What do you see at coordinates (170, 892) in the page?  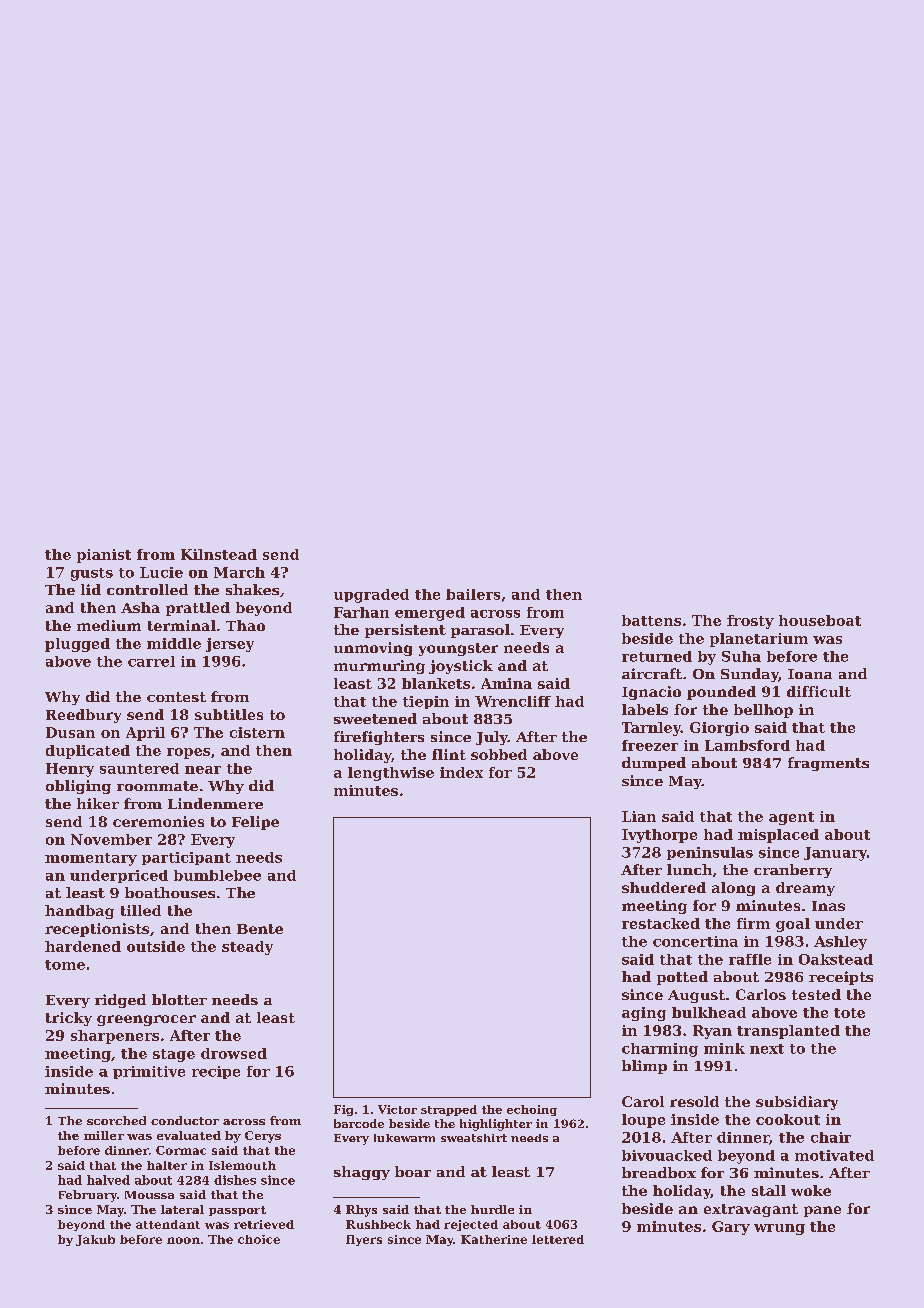 I see `boathouses` at bounding box center [170, 892].
